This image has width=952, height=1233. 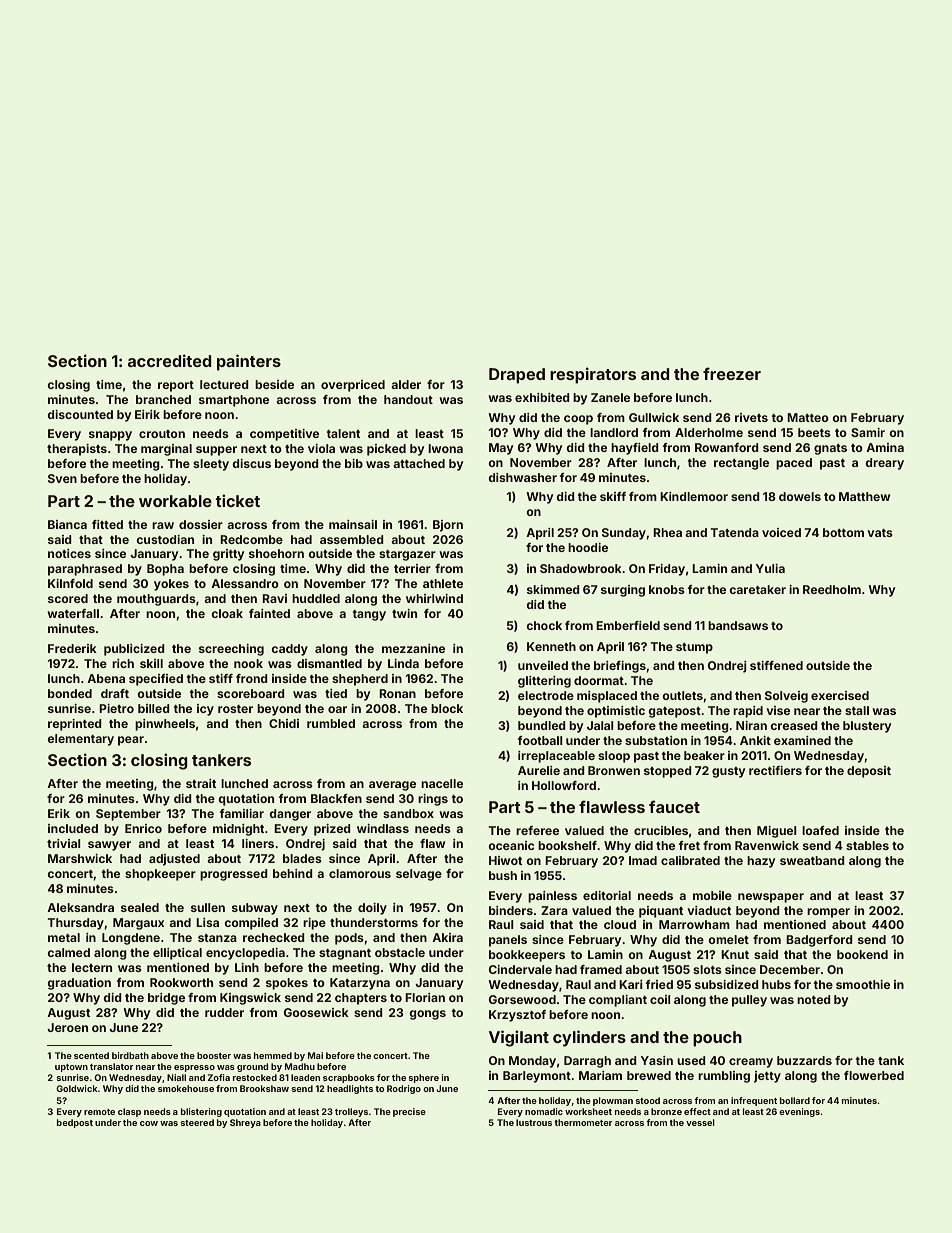 What do you see at coordinates (732, 373) in the image?
I see `freezer` at bounding box center [732, 373].
